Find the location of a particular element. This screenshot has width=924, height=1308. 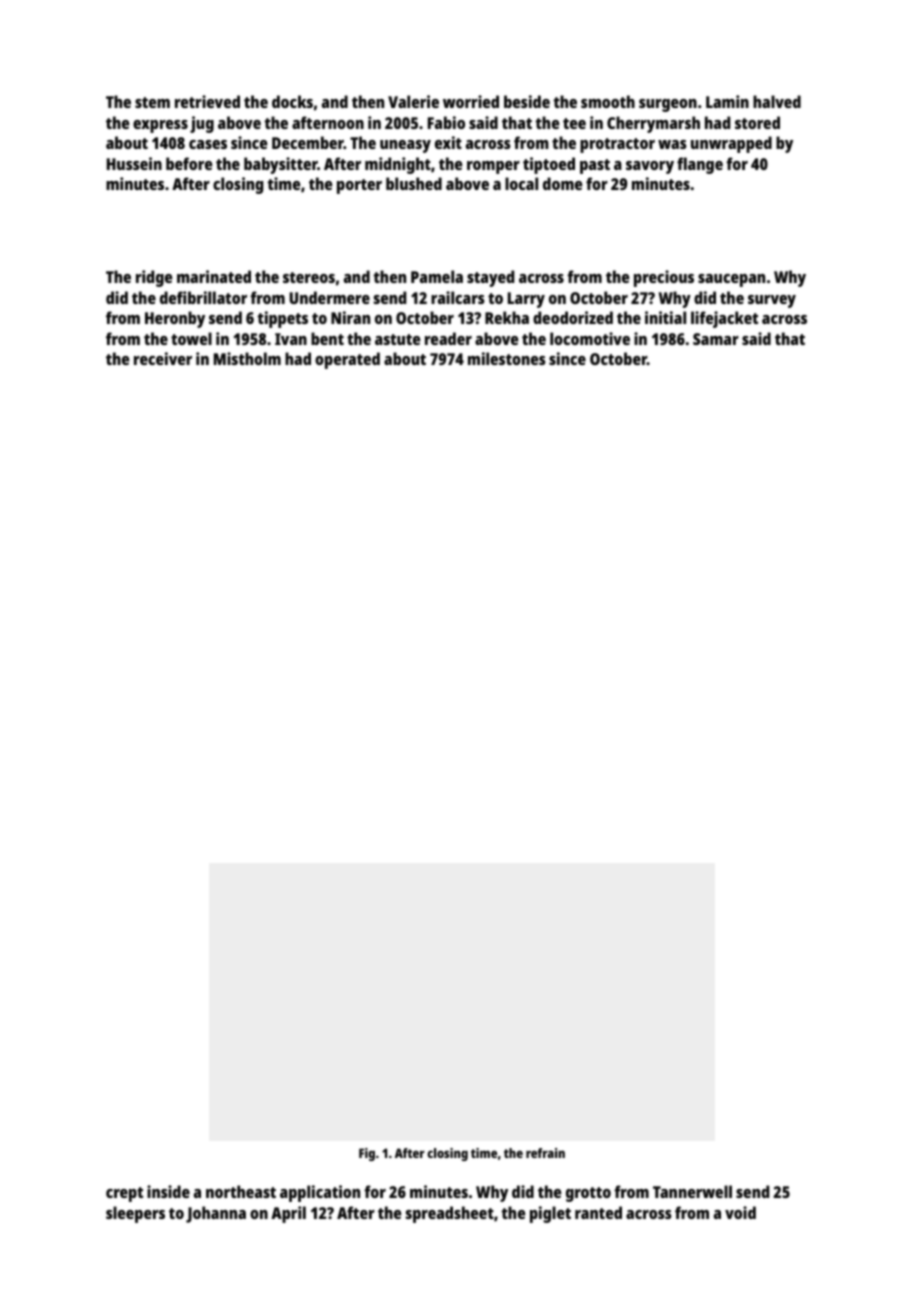

grotto is located at coordinates (588, 1194).
